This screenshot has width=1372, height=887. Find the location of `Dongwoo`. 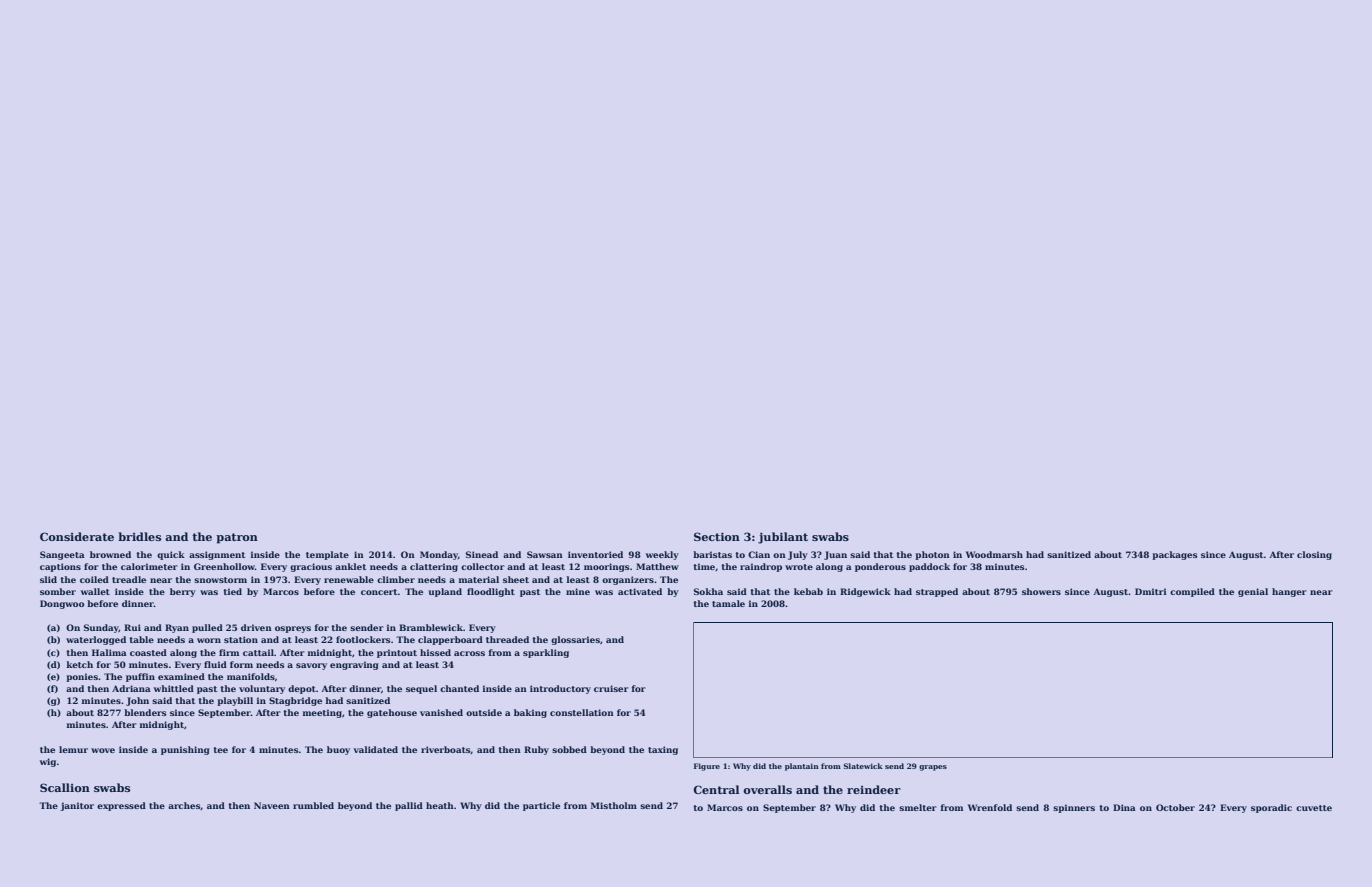

Dongwoo is located at coordinates (62, 604).
